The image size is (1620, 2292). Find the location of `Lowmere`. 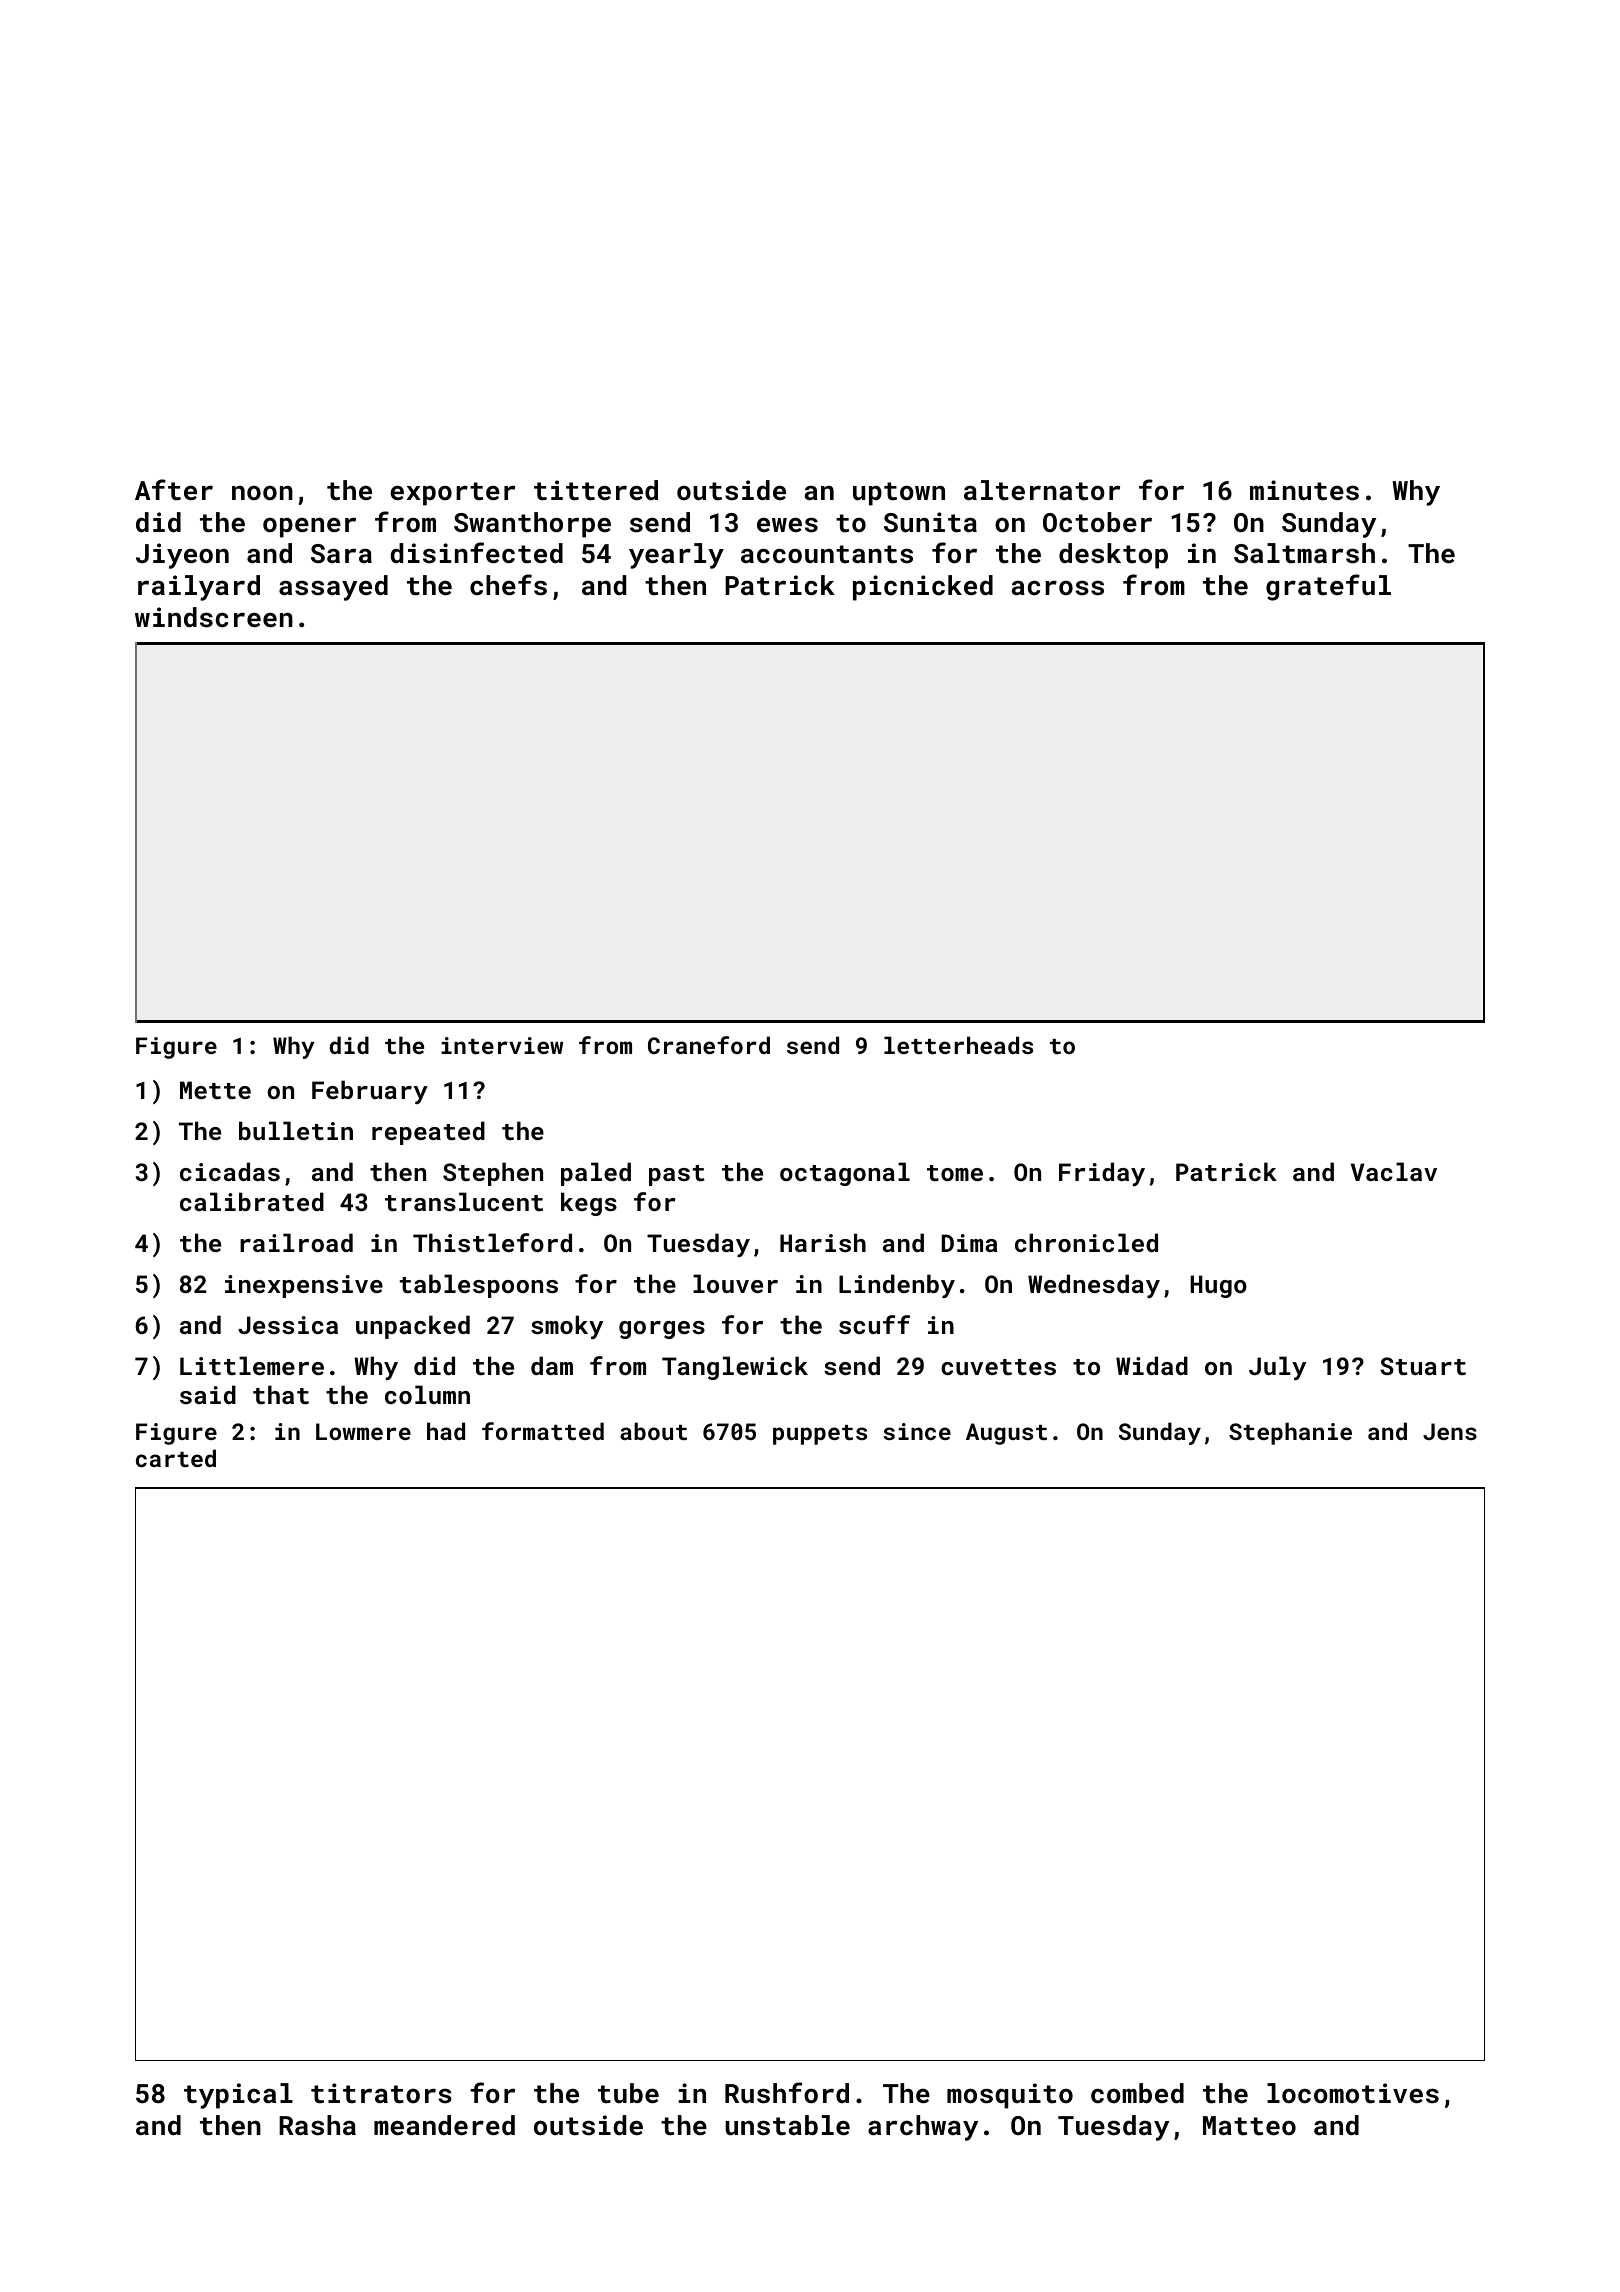

Lowmere is located at coordinates (363, 1431).
